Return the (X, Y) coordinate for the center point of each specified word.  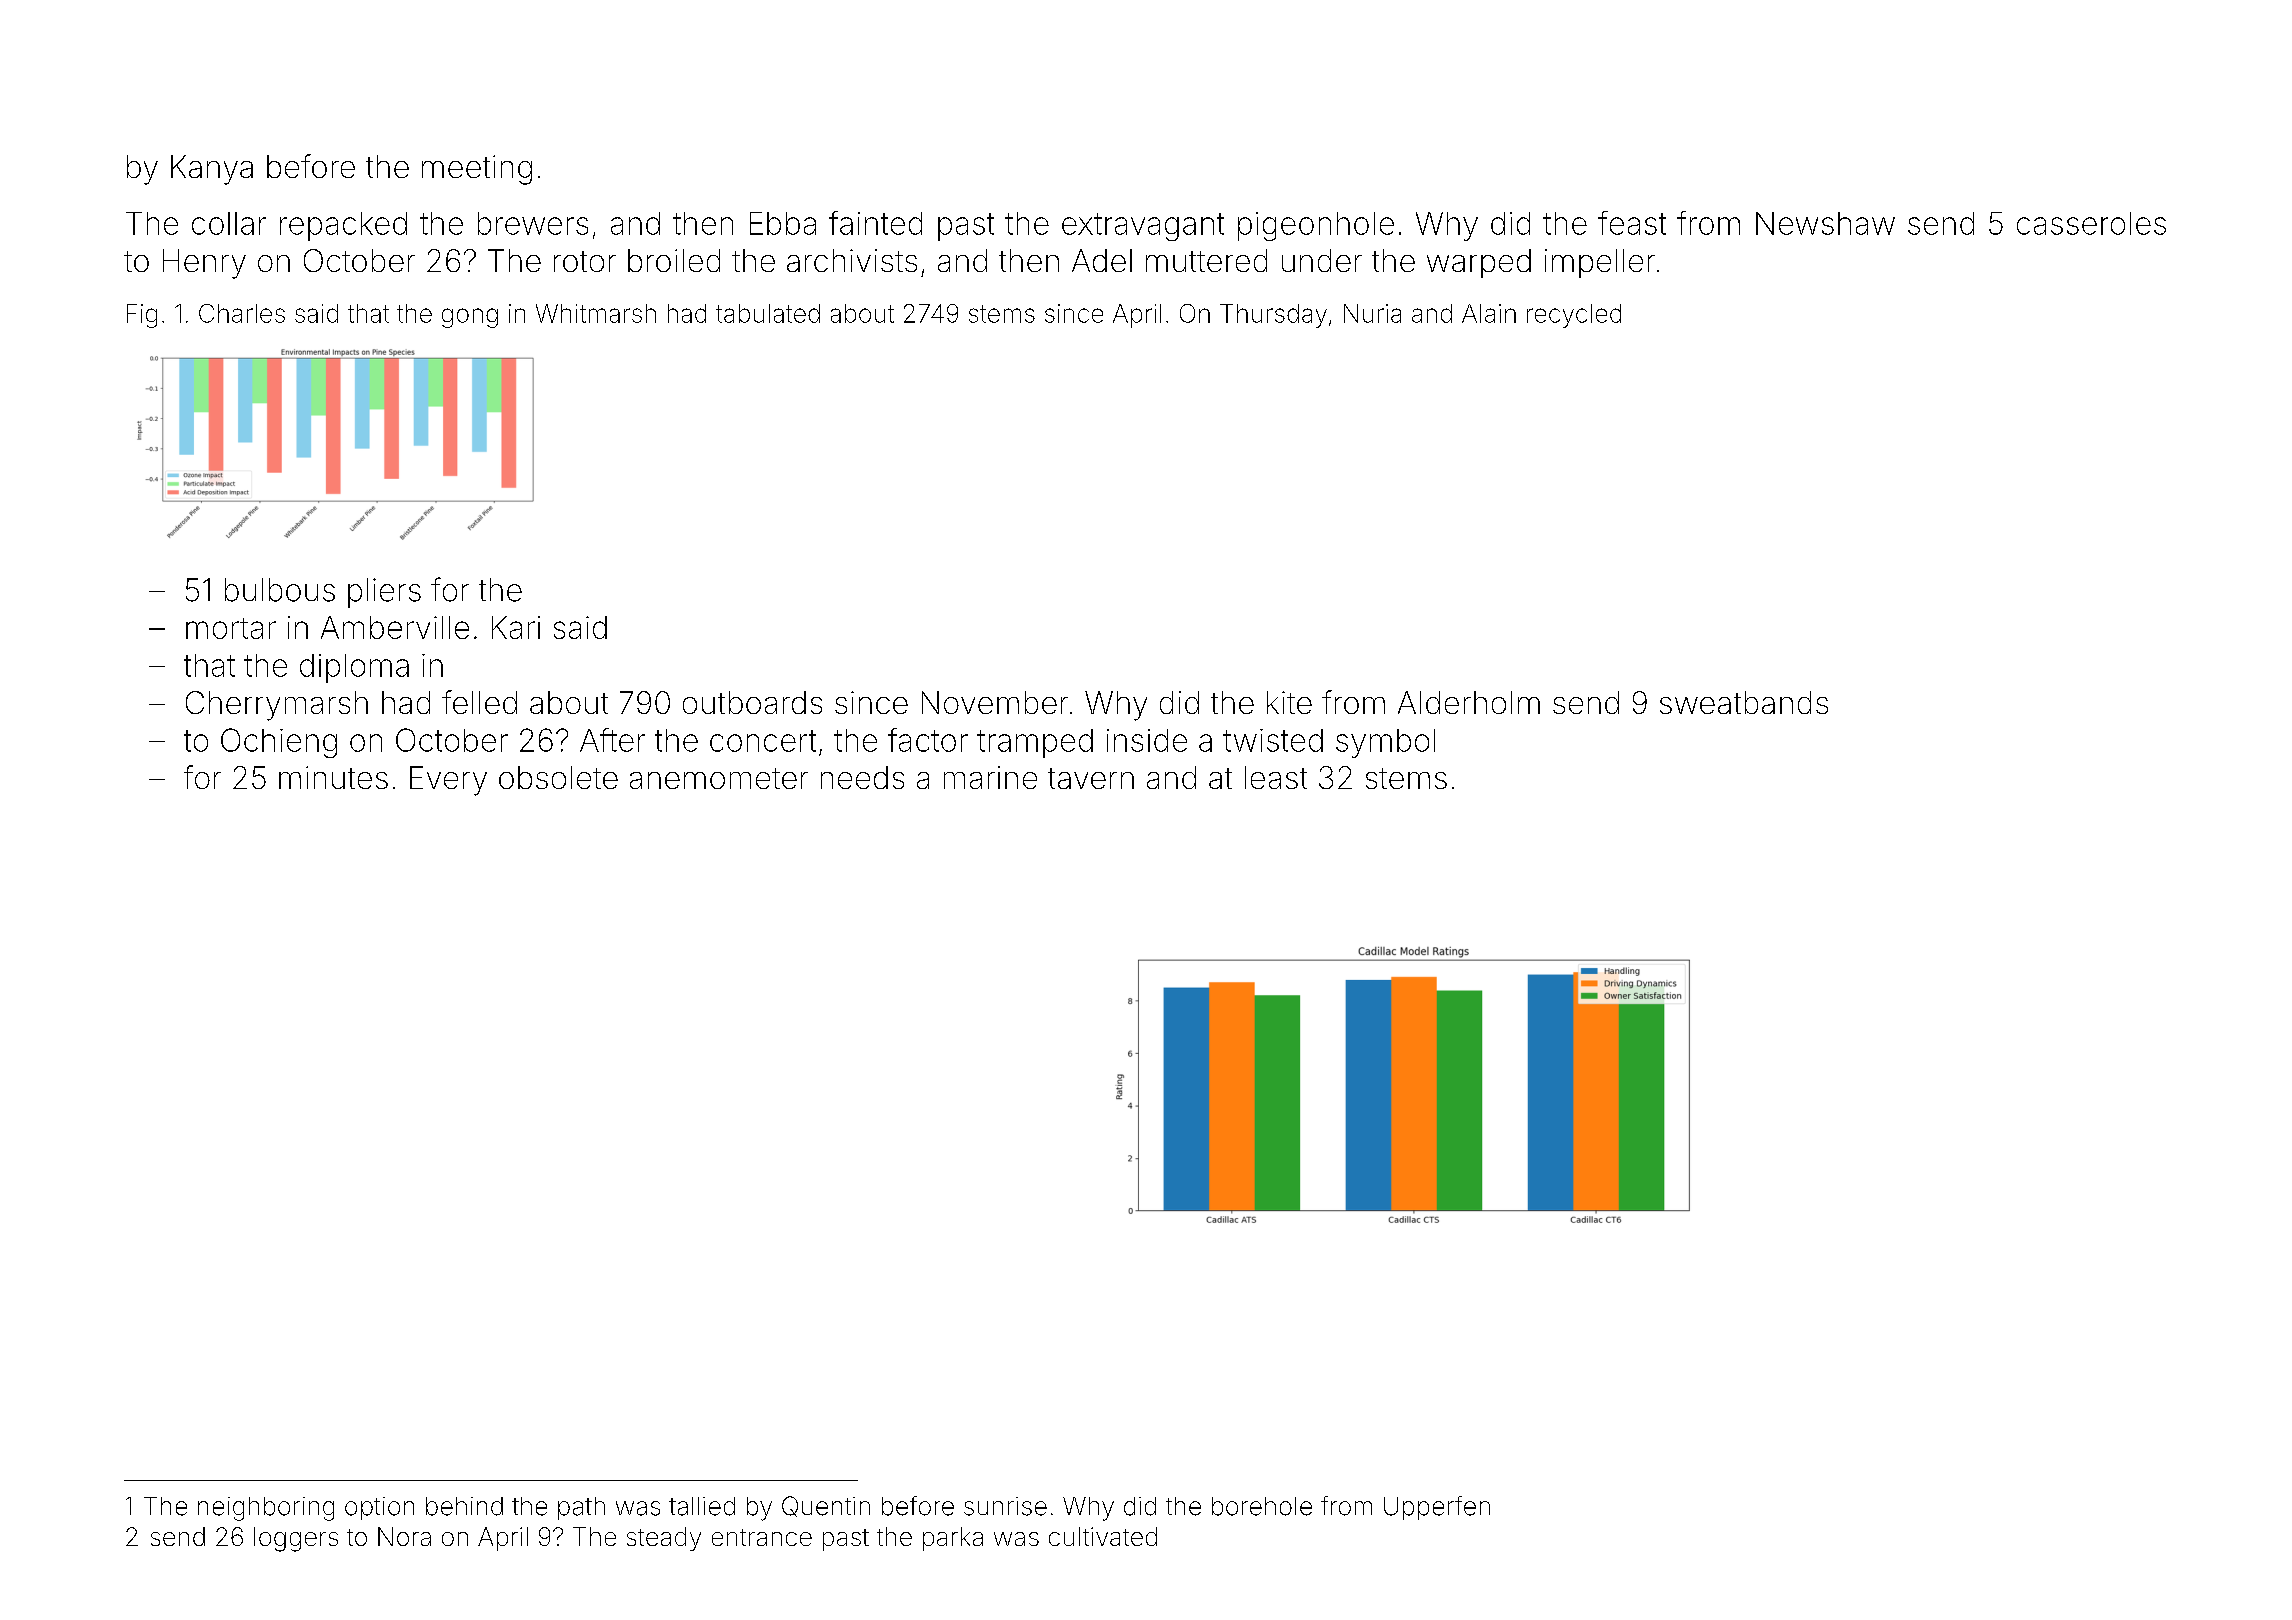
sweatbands (1744, 702)
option (379, 1508)
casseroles (2091, 223)
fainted (875, 223)
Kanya (212, 170)
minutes (333, 777)
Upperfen (1437, 1508)
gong (470, 318)
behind (464, 1506)
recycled (1574, 316)
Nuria (1372, 313)
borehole (1262, 1506)
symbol (1385, 743)
